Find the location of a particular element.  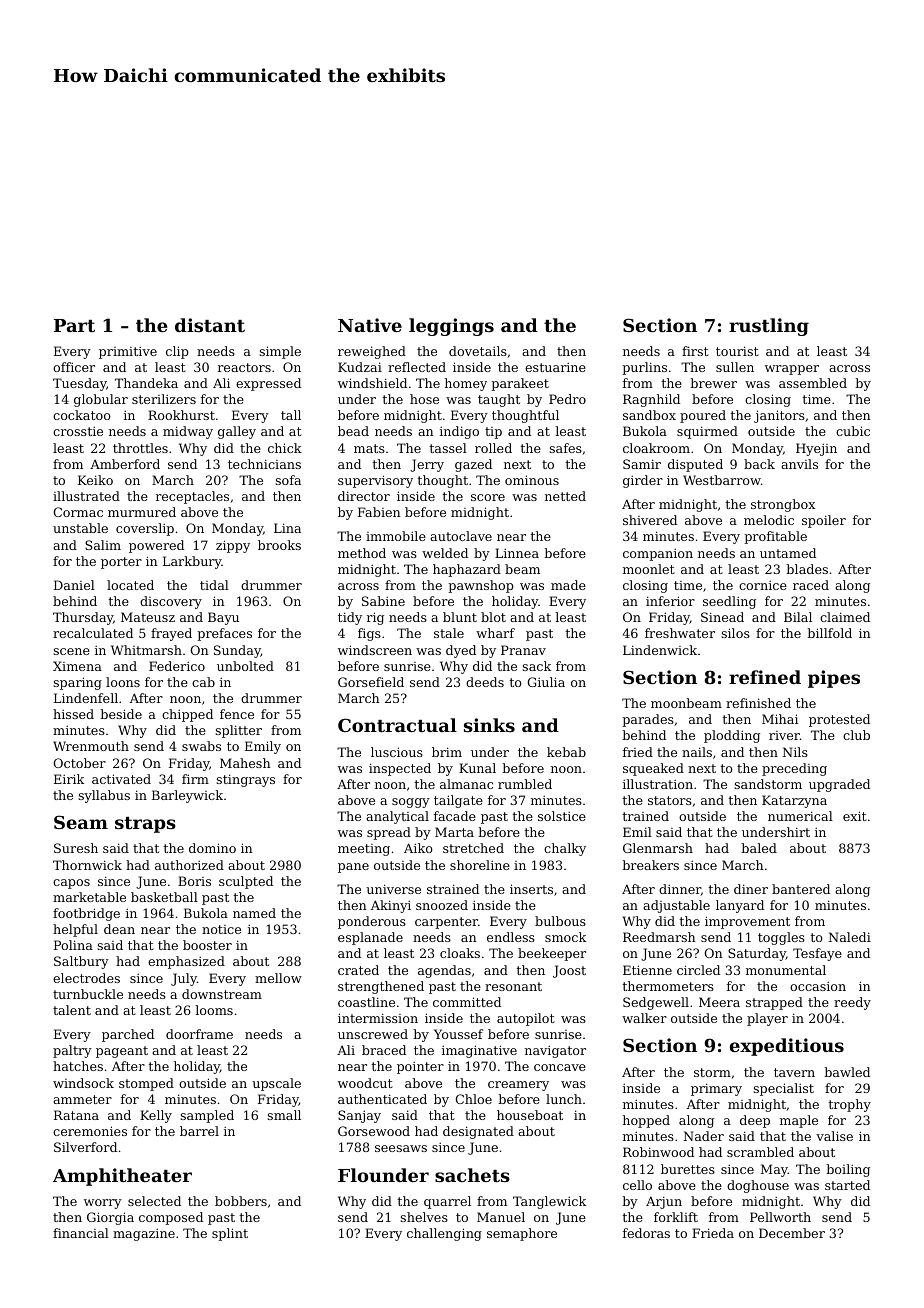

officer is located at coordinates (74, 367).
